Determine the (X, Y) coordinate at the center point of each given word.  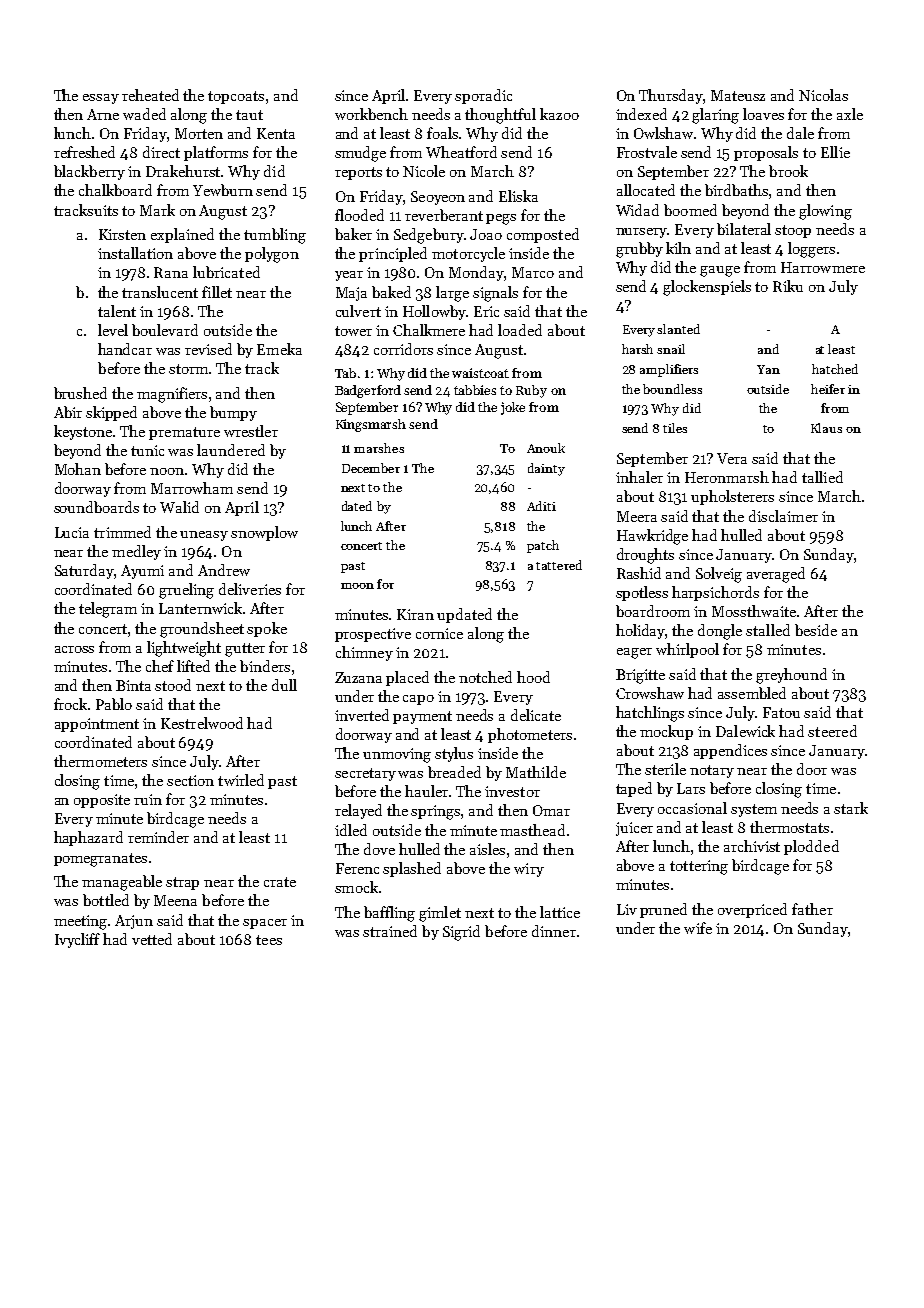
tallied (822, 477)
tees (269, 940)
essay (101, 99)
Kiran (415, 614)
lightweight (184, 649)
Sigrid (461, 933)
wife (698, 928)
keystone (83, 432)
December (371, 468)
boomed (690, 210)
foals (442, 133)
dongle (720, 632)
